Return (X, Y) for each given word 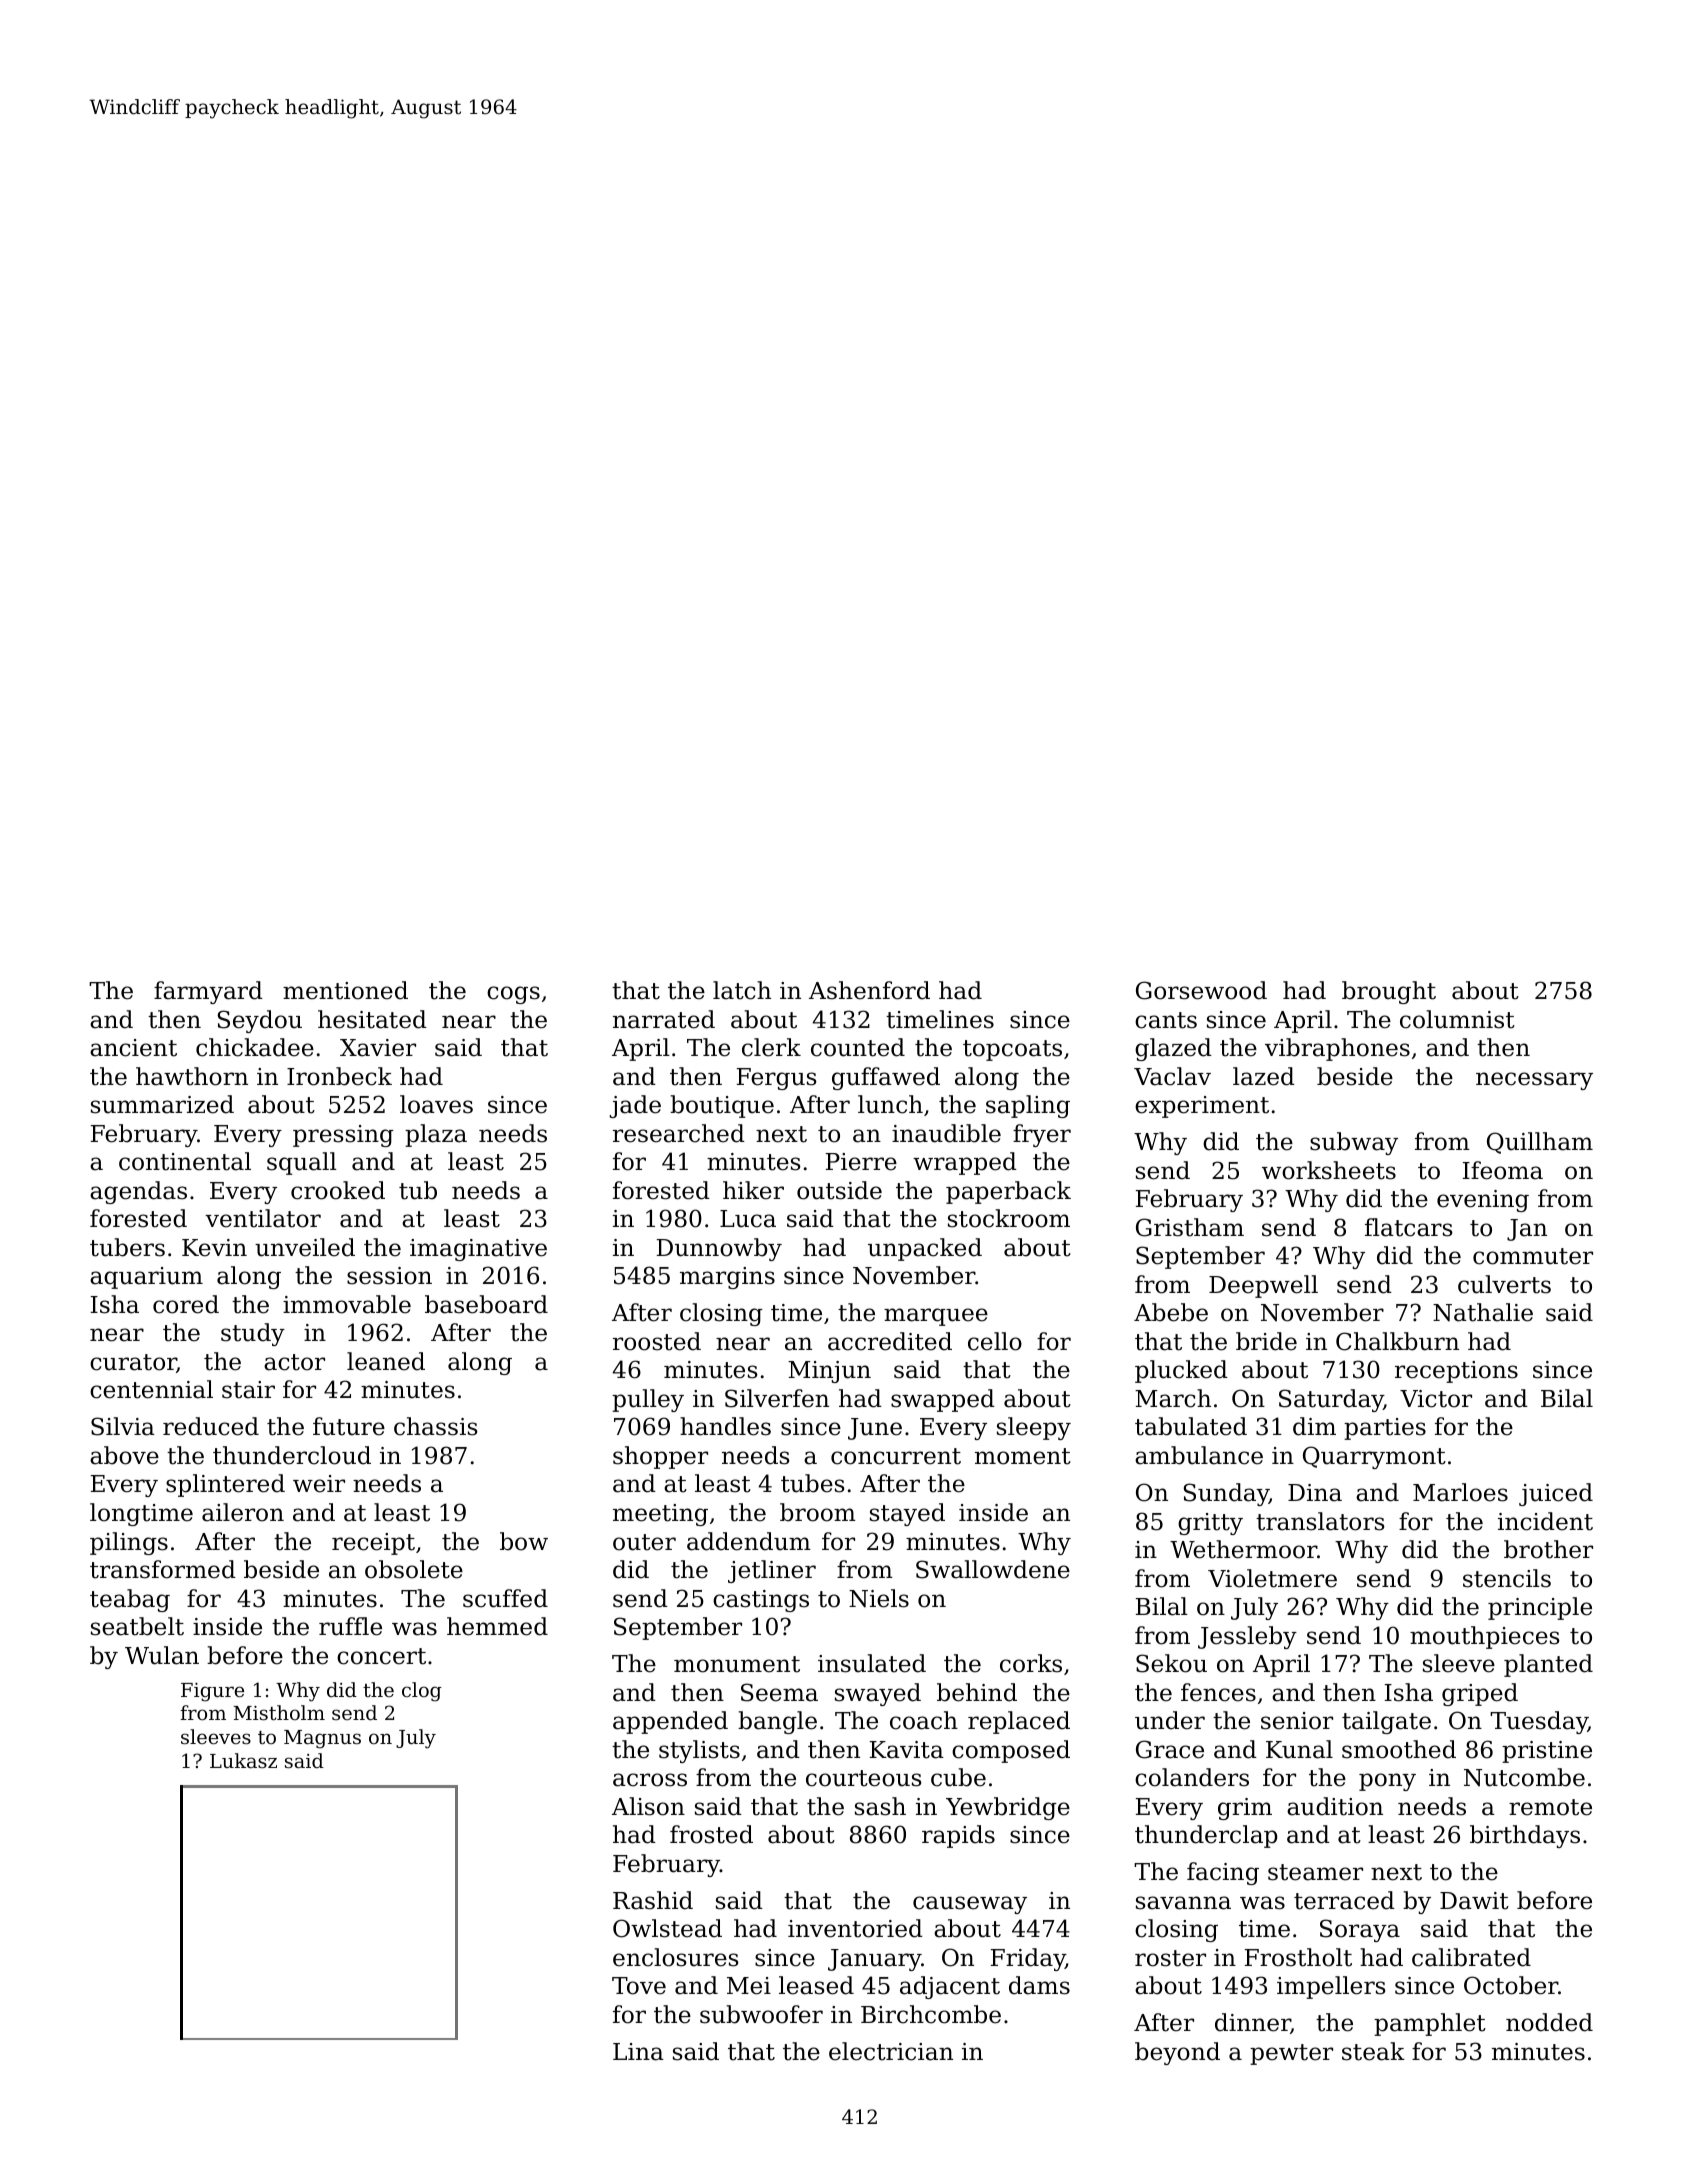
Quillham (1540, 1143)
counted (858, 1047)
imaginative (478, 1250)
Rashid (653, 1900)
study (253, 1334)
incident (1545, 1521)
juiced (1556, 1494)
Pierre (861, 1162)
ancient (133, 1048)
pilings (129, 1543)
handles (725, 1426)
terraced (1344, 1900)
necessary (1534, 1081)
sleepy (1034, 1428)
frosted (711, 1834)
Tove (639, 1986)
